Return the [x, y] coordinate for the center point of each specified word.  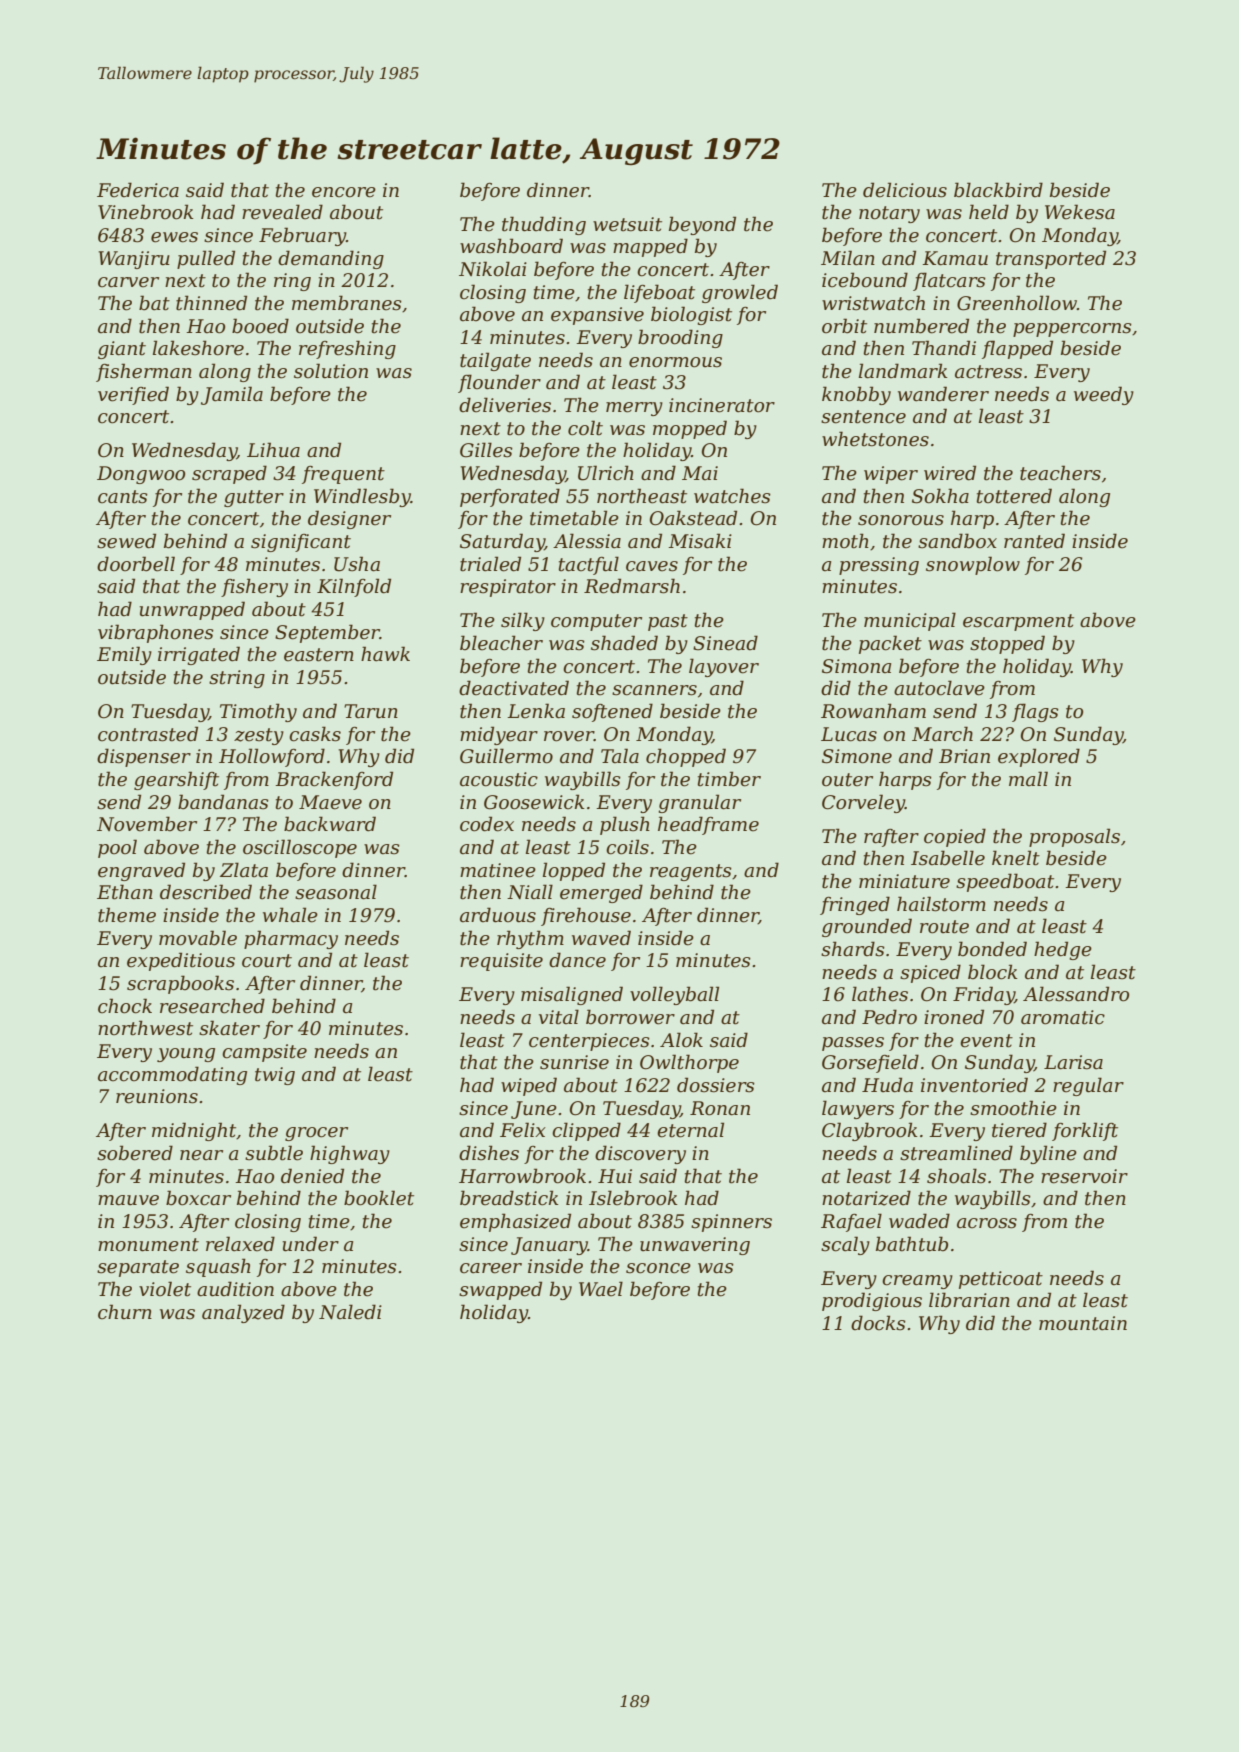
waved [601, 938]
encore [344, 192]
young [186, 1055]
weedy [1104, 395]
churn [125, 1312]
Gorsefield [870, 1063]
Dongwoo [141, 475]
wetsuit [627, 224]
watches [732, 496]
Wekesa [1080, 212]
